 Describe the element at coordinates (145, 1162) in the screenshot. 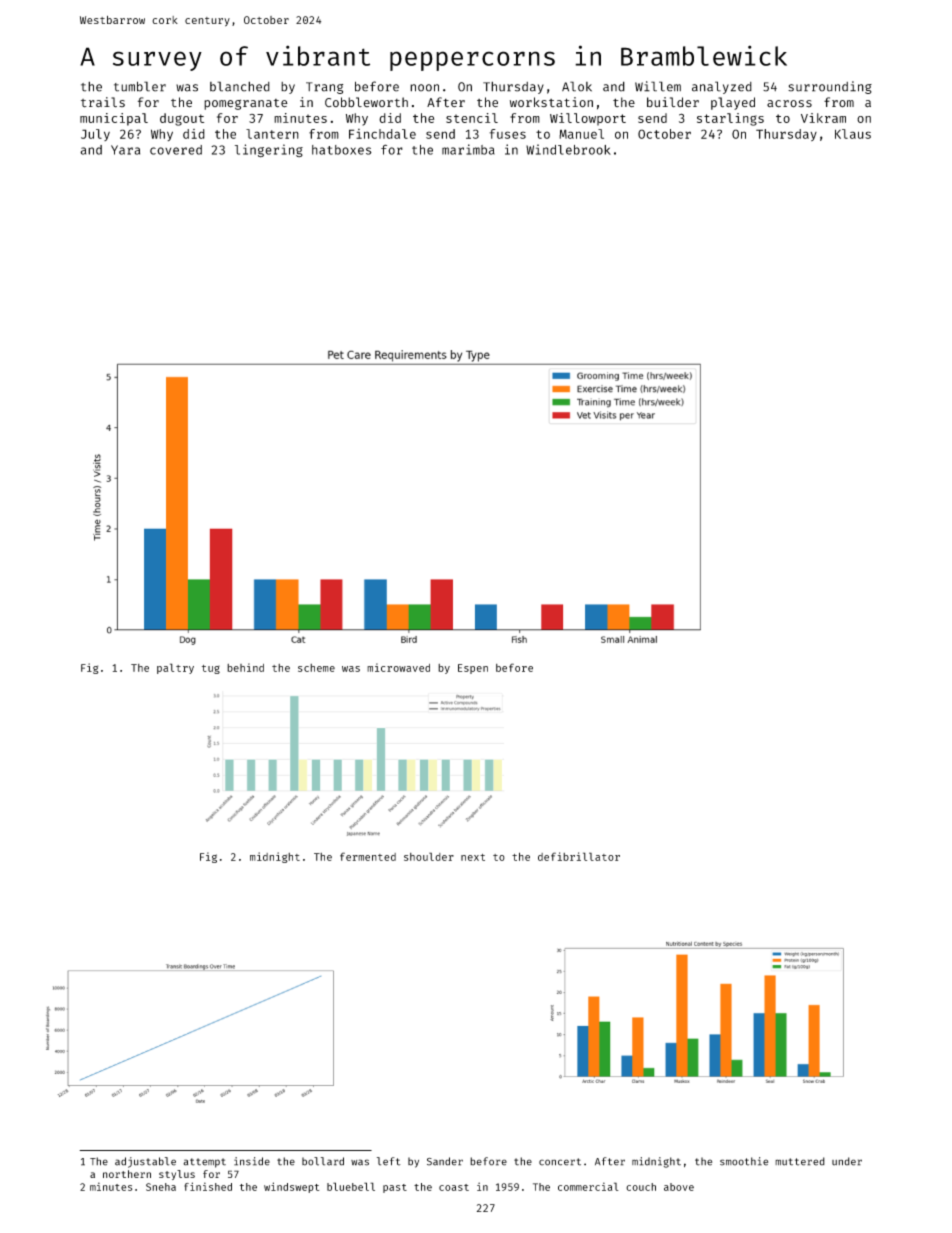

I see `adjustable` at that location.
